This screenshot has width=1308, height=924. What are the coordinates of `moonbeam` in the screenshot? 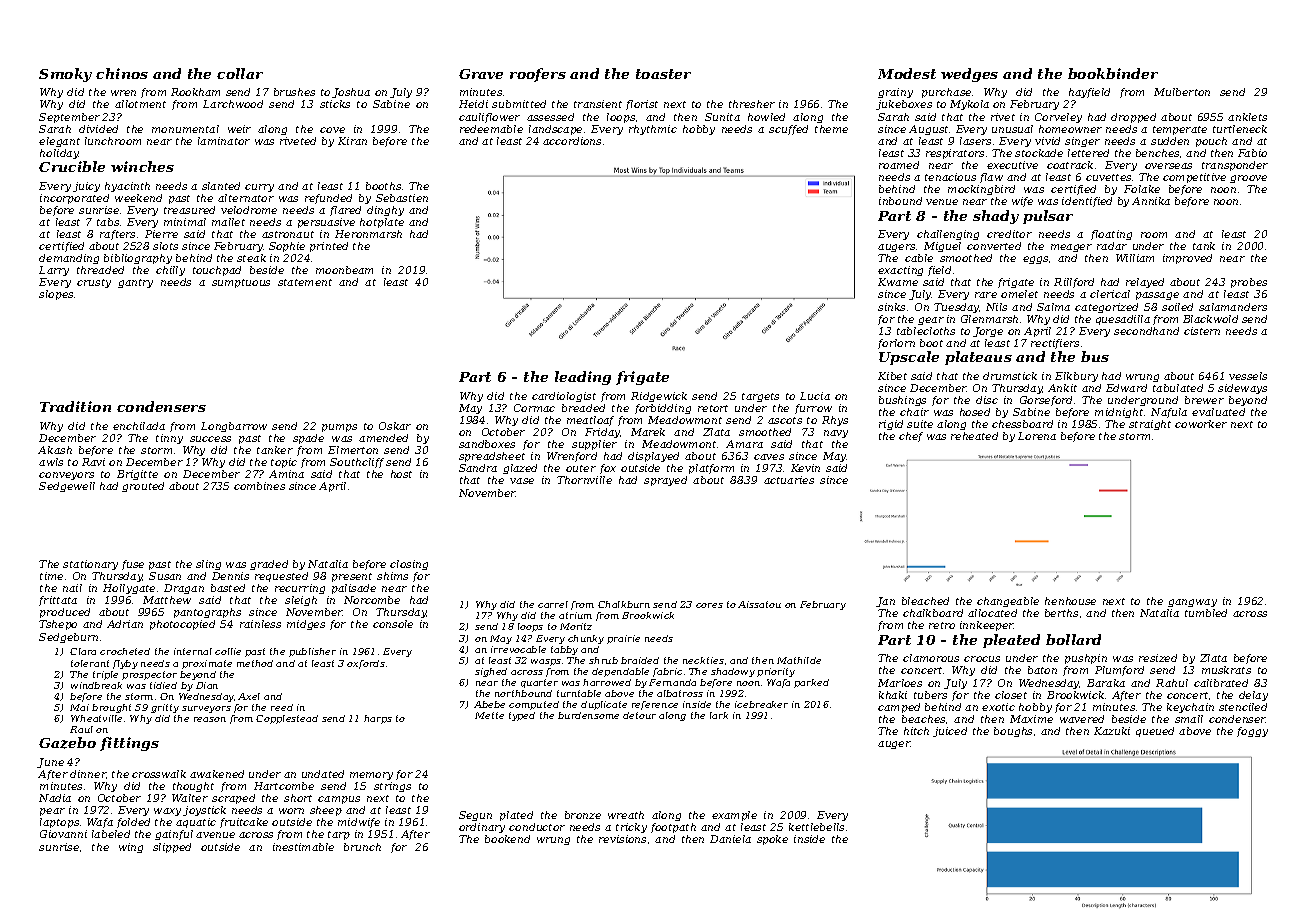 It's located at (344, 270).
